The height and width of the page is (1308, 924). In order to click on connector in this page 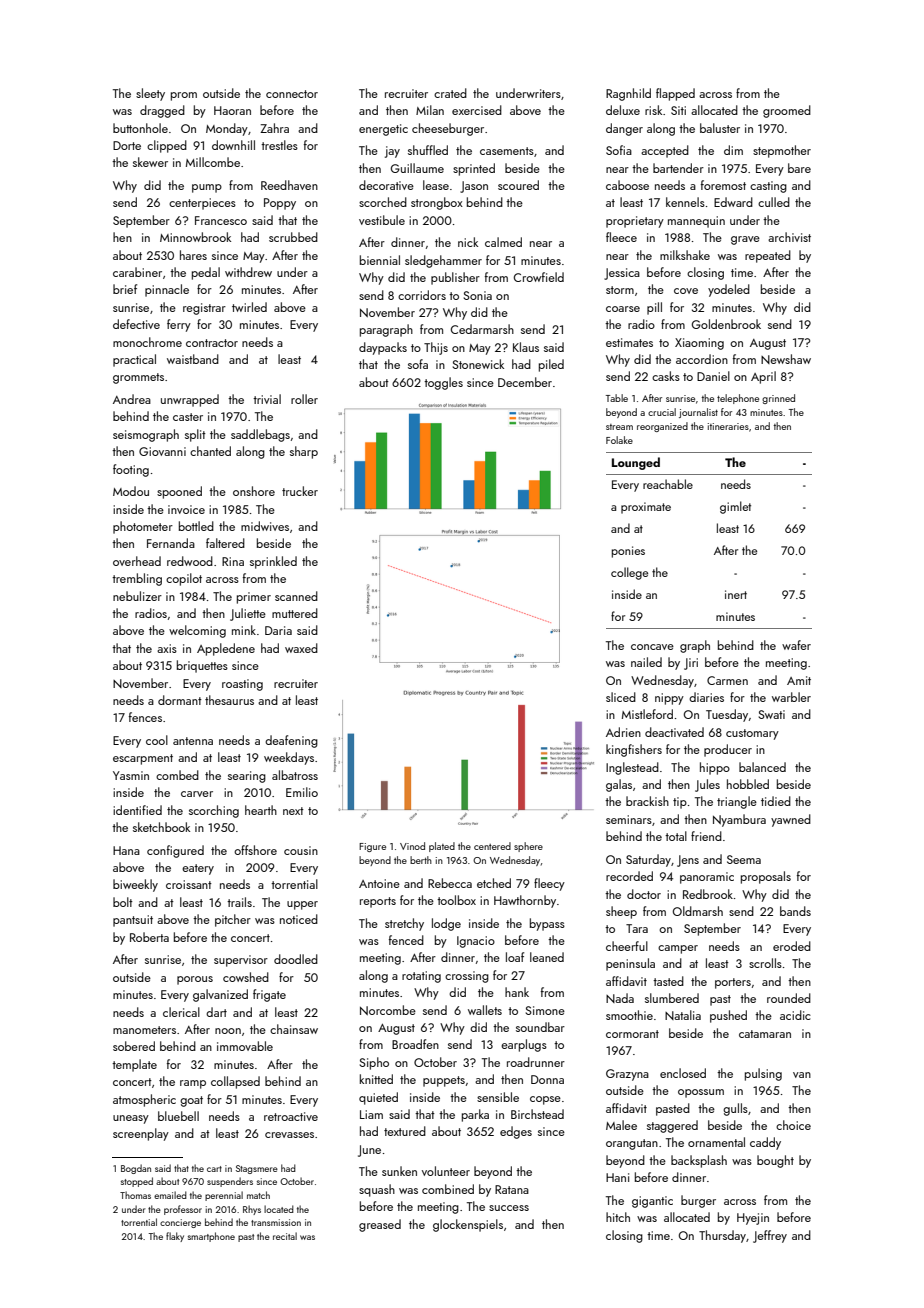, I will do `click(292, 94)`.
